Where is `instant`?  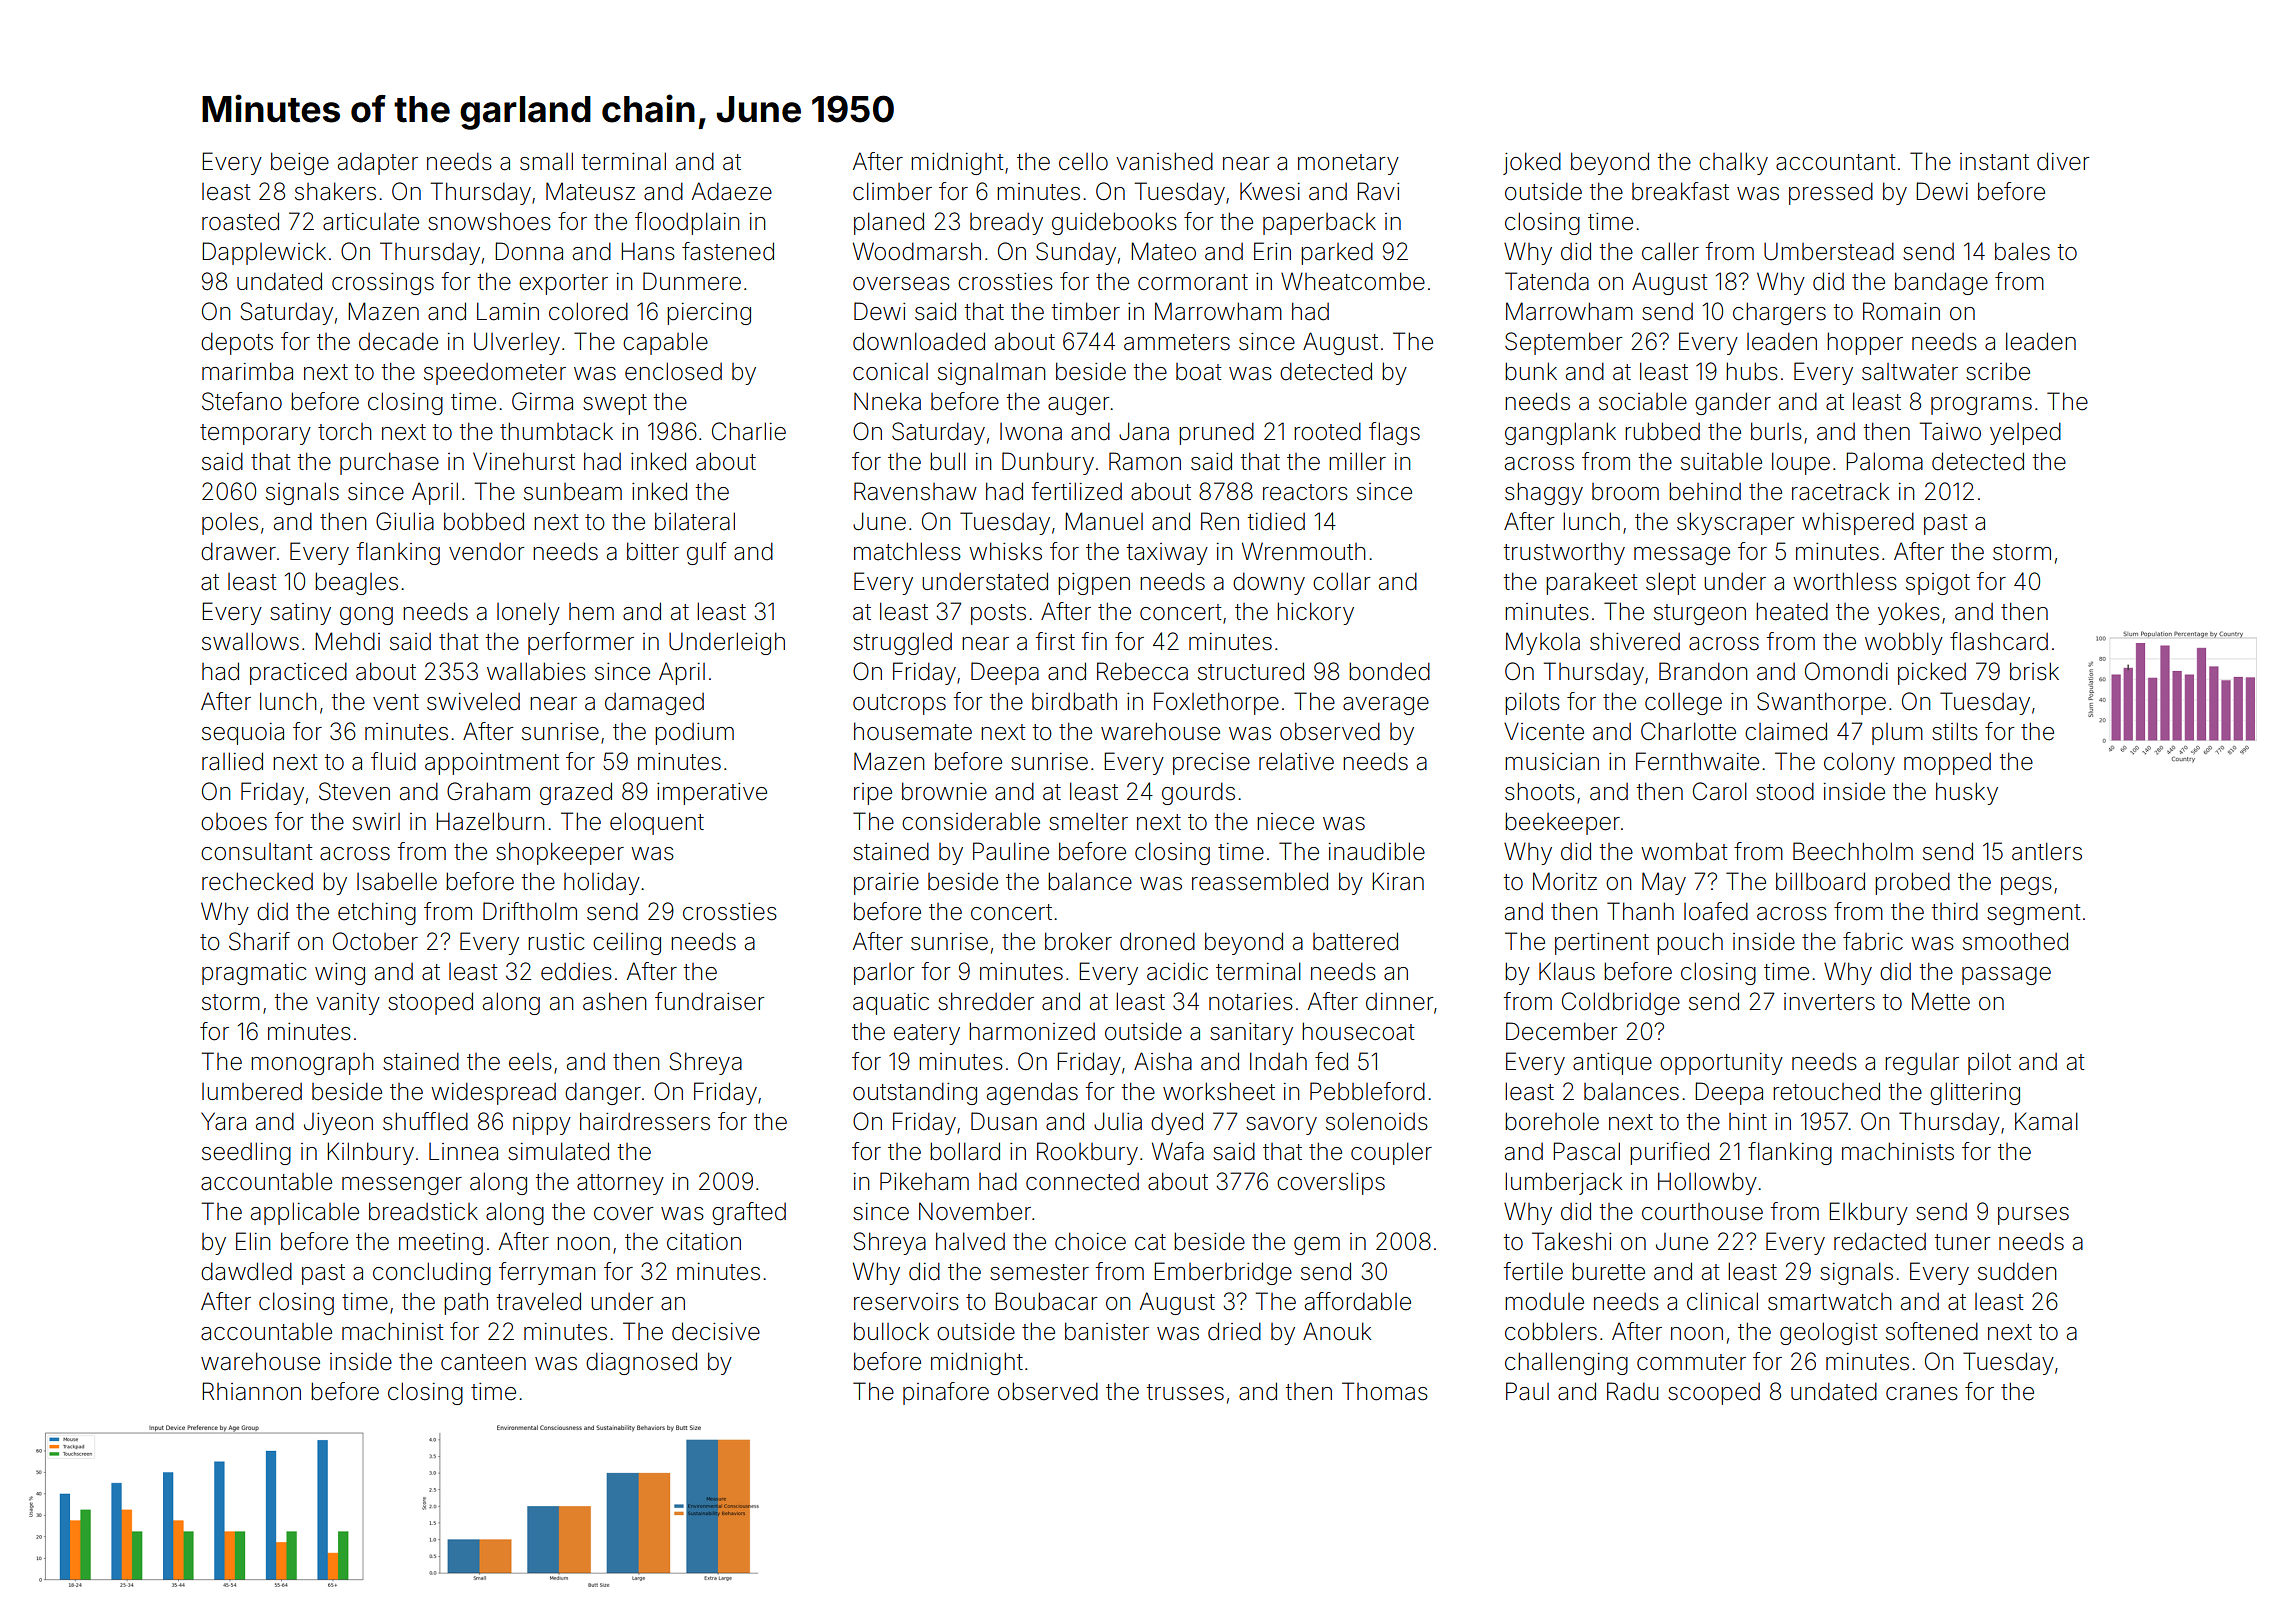
instant is located at coordinates (1994, 162).
